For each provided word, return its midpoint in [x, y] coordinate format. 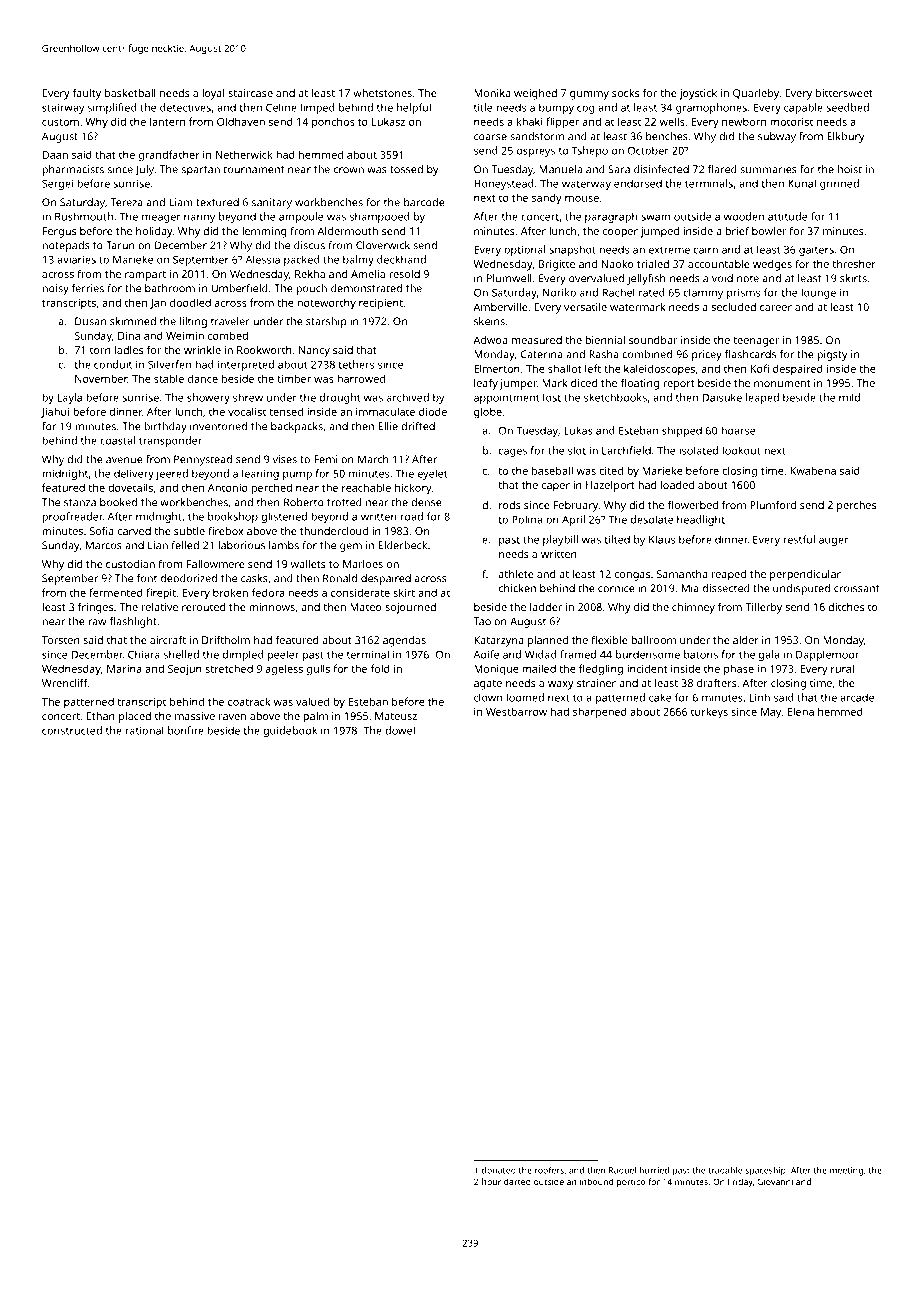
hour [491, 1181]
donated [499, 1170]
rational [145, 730]
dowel [400, 730]
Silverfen [169, 364]
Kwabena [813, 470]
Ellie [388, 426]
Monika [492, 93]
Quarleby [756, 94]
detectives [185, 107]
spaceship [765, 1171]
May [771, 713]
